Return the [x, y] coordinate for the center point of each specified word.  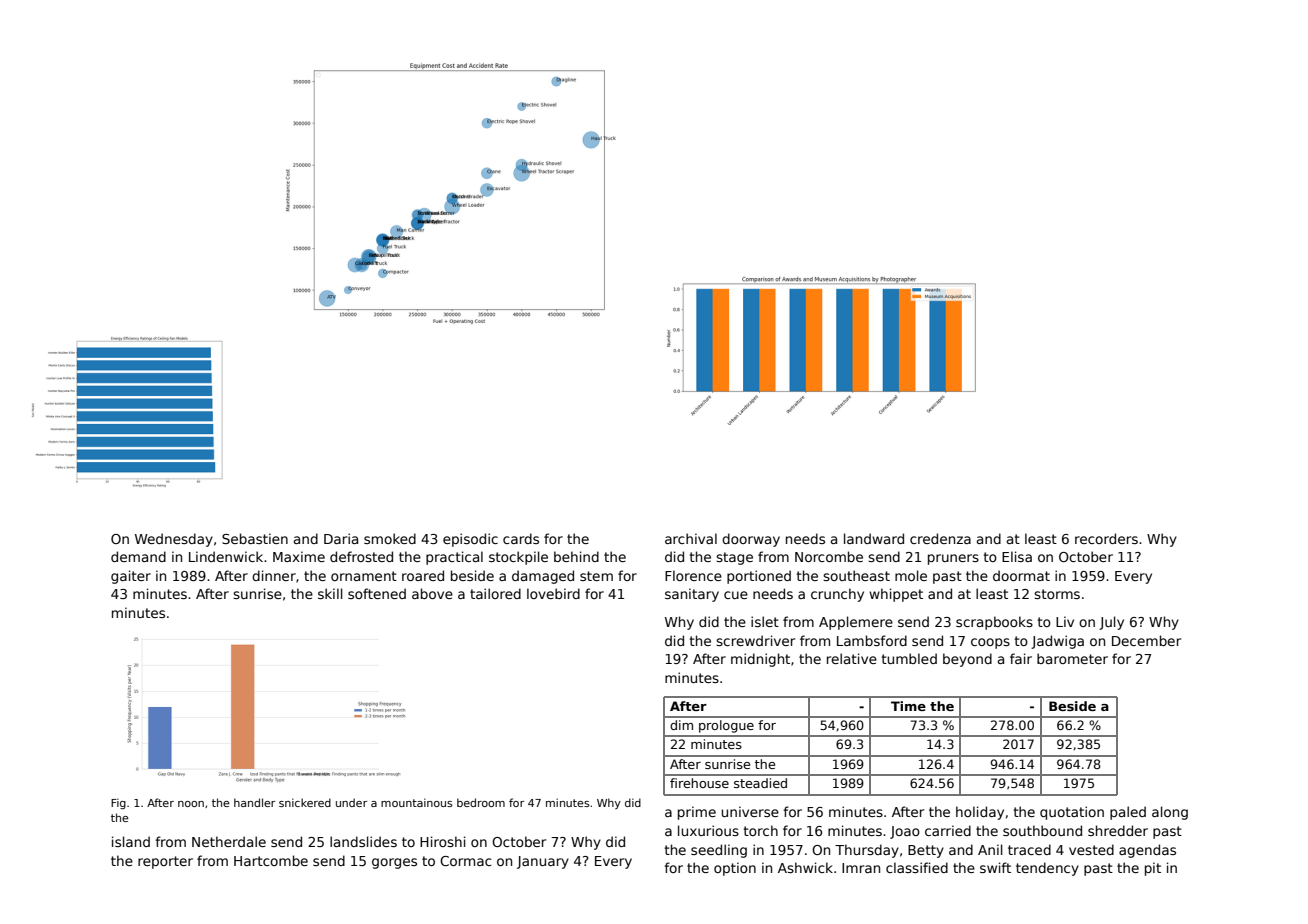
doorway [751, 540]
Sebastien [255, 538]
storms [1057, 594]
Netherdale [229, 841]
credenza [940, 538]
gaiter [131, 577]
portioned [759, 577]
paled [1128, 813]
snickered [305, 802]
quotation [1072, 813]
